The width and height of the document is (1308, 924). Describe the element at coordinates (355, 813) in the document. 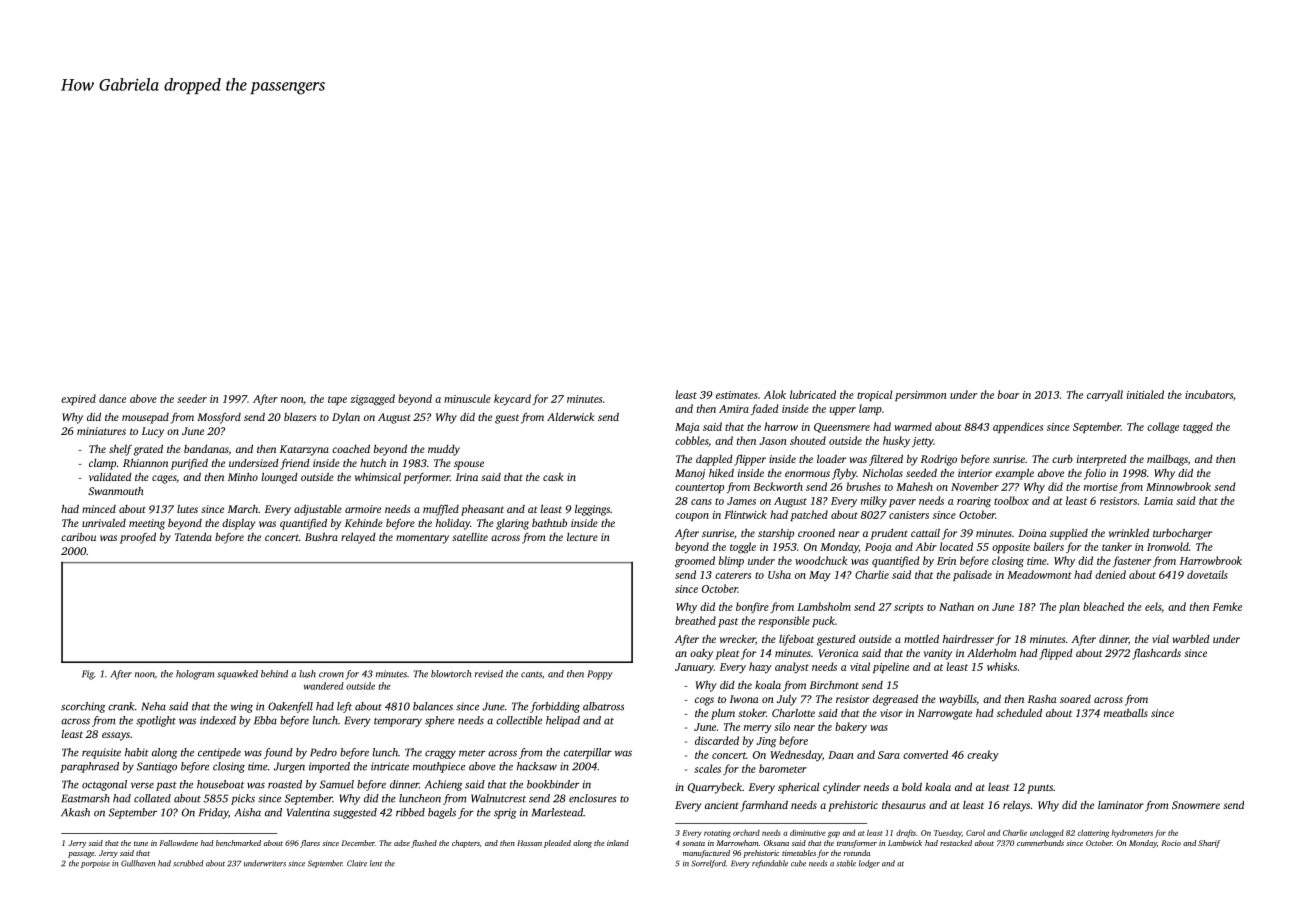

I see `suggested` at that location.
